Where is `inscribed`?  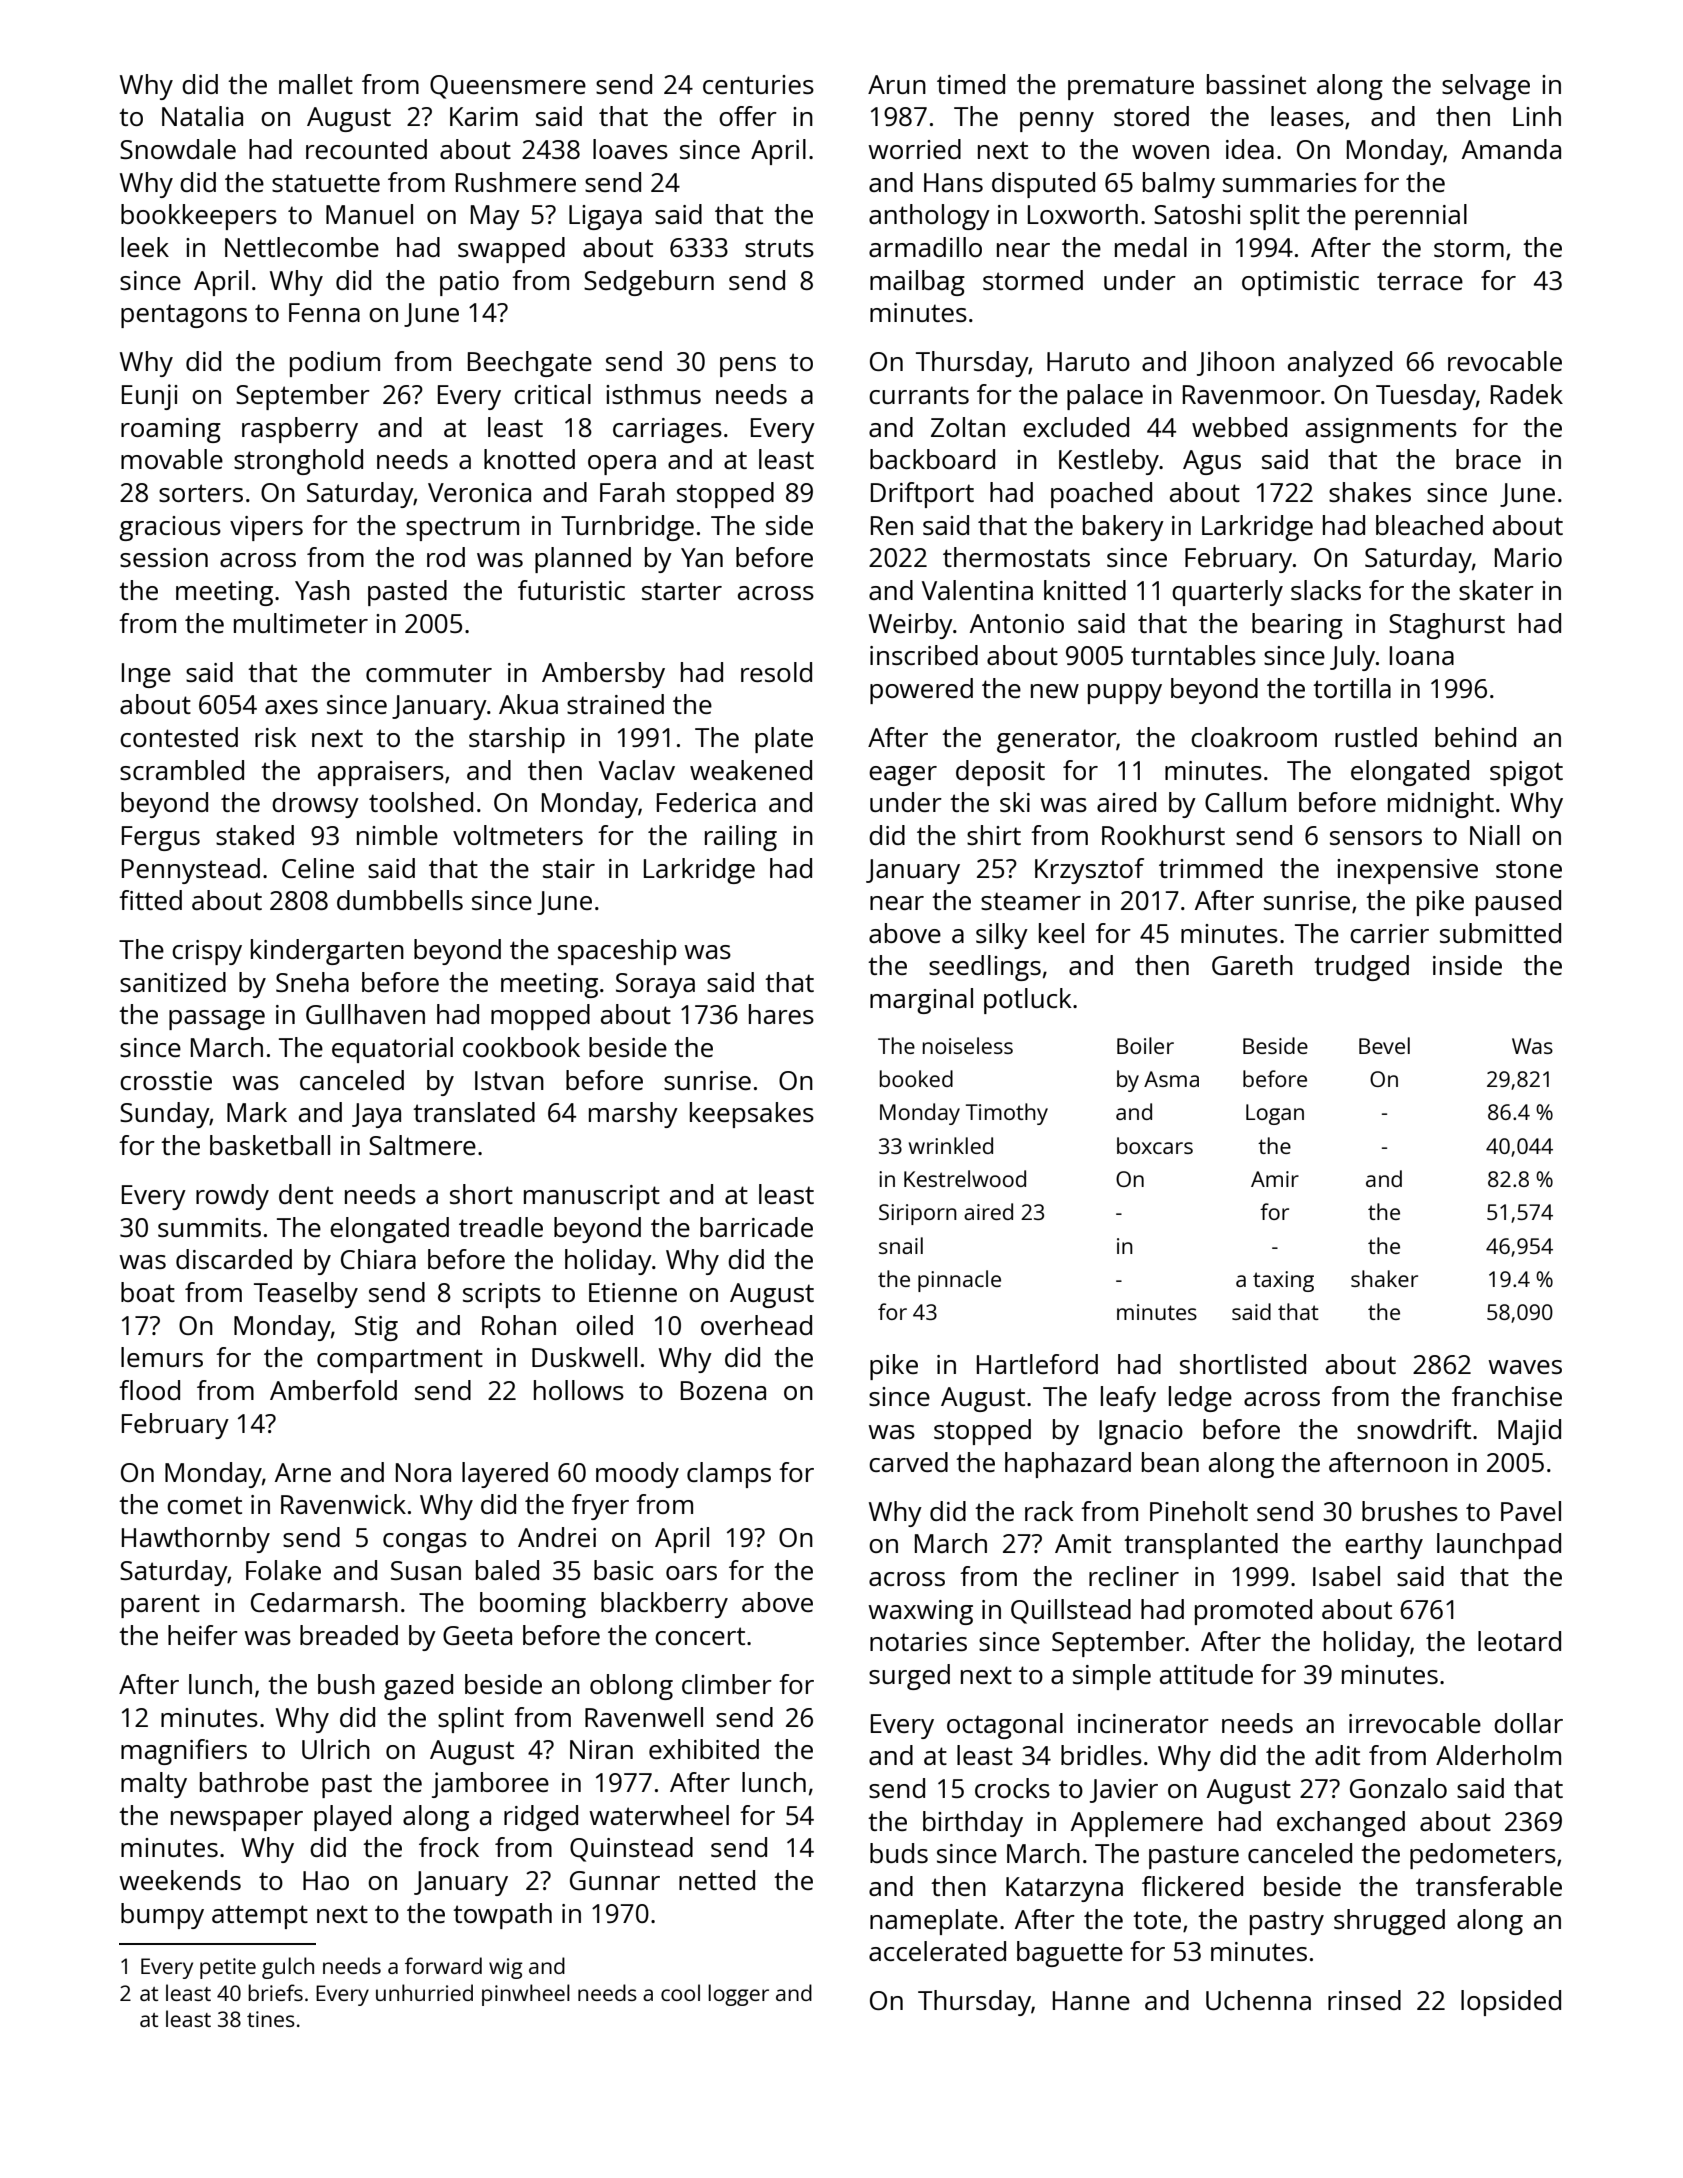
inscribed is located at coordinates (924, 655).
